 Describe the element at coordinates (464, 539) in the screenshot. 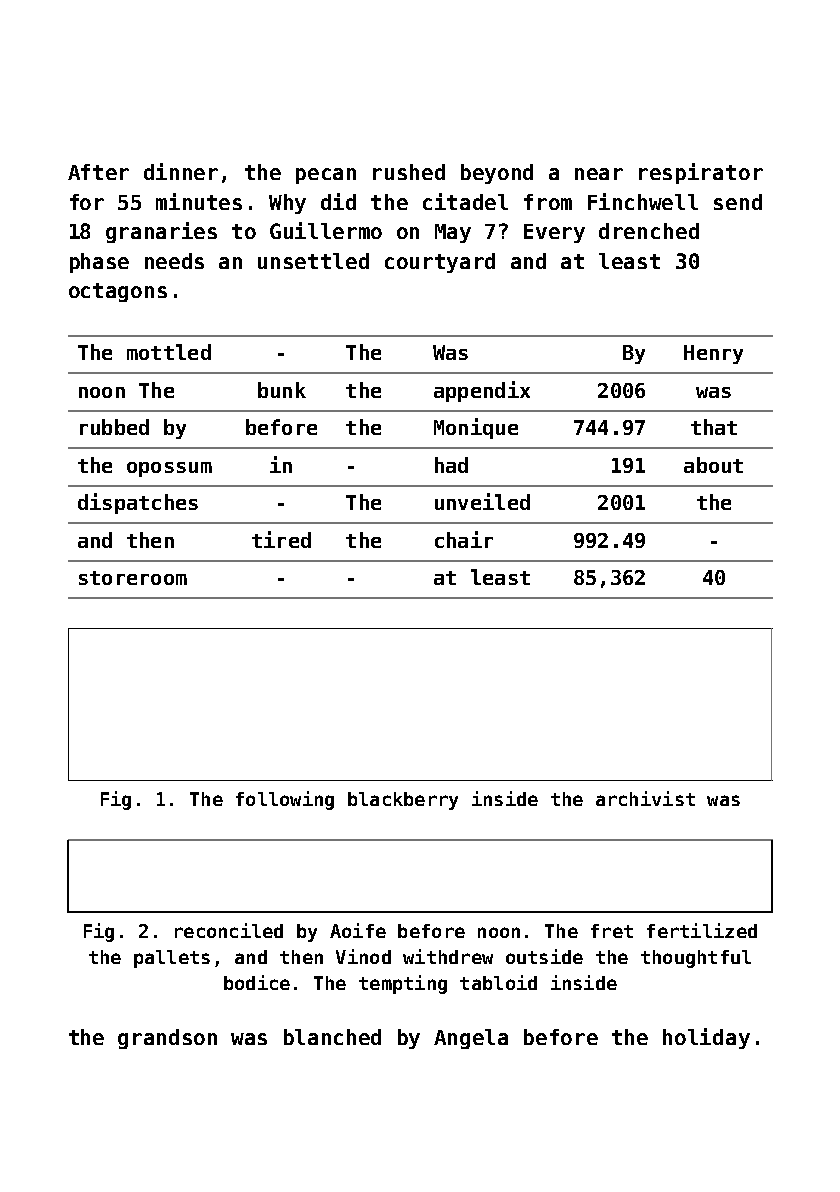

I see `chair` at that location.
